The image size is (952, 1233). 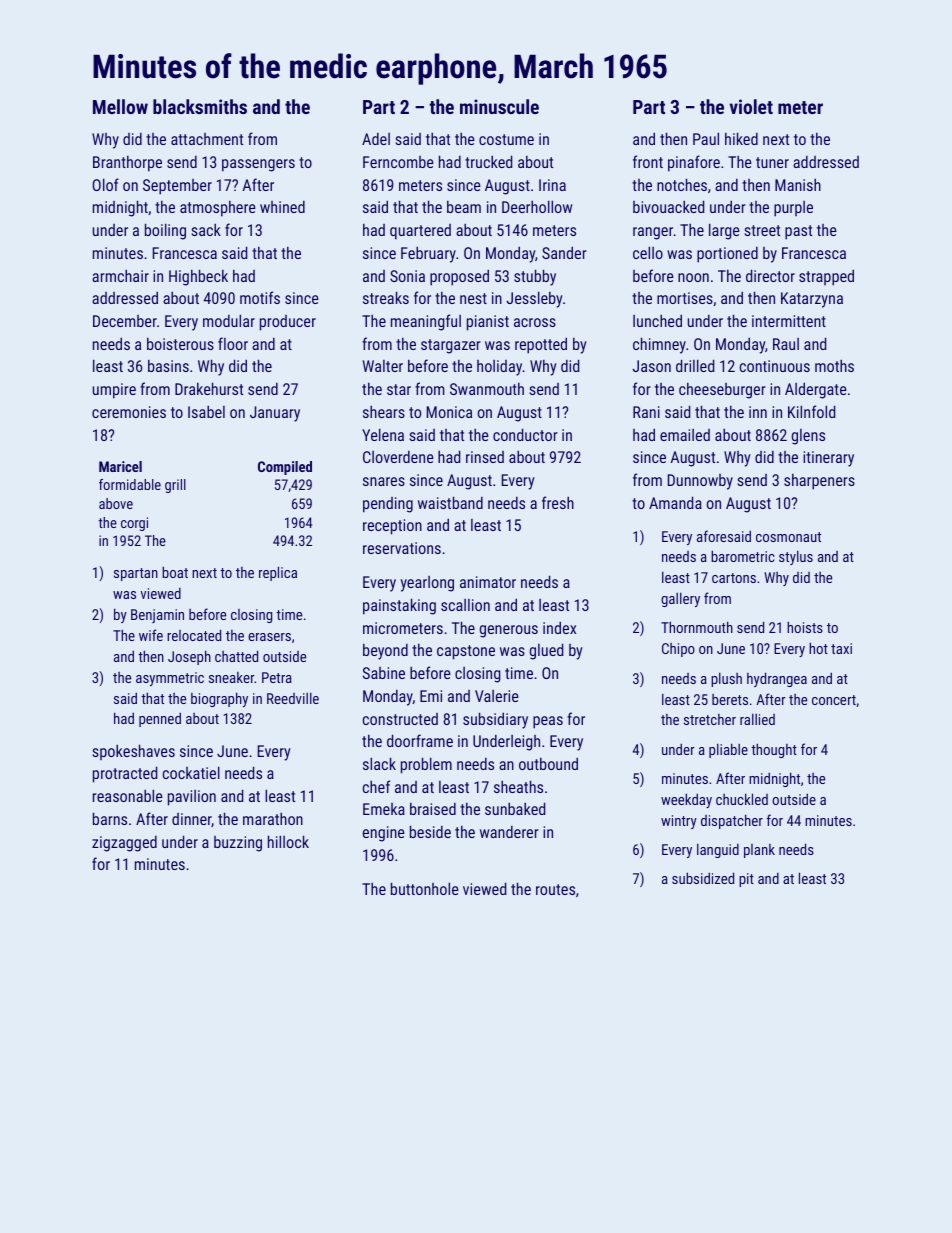 What do you see at coordinates (726, 679) in the page?
I see `plush` at bounding box center [726, 679].
